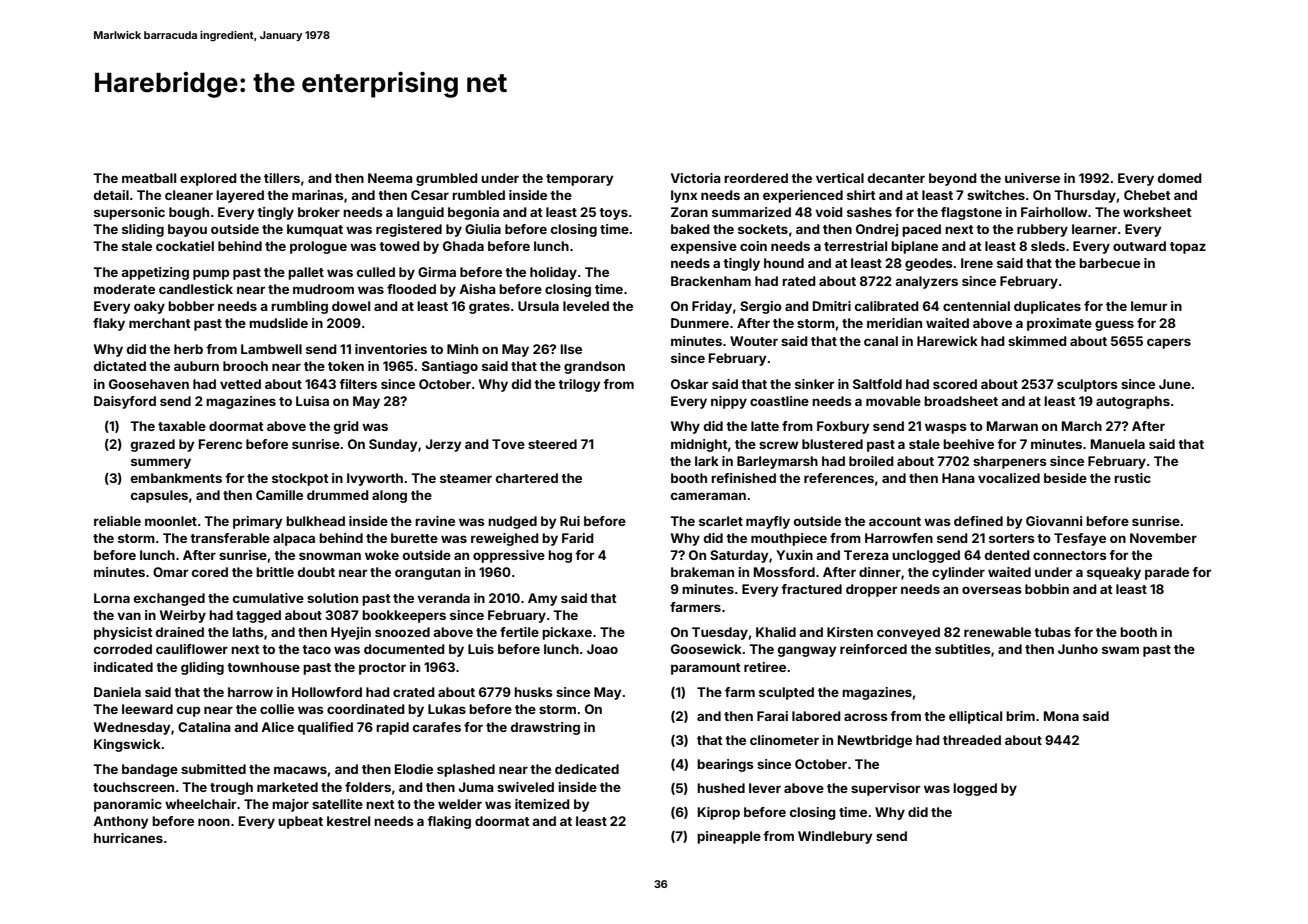 This screenshot has width=1308, height=924. I want to click on Farid, so click(578, 538).
